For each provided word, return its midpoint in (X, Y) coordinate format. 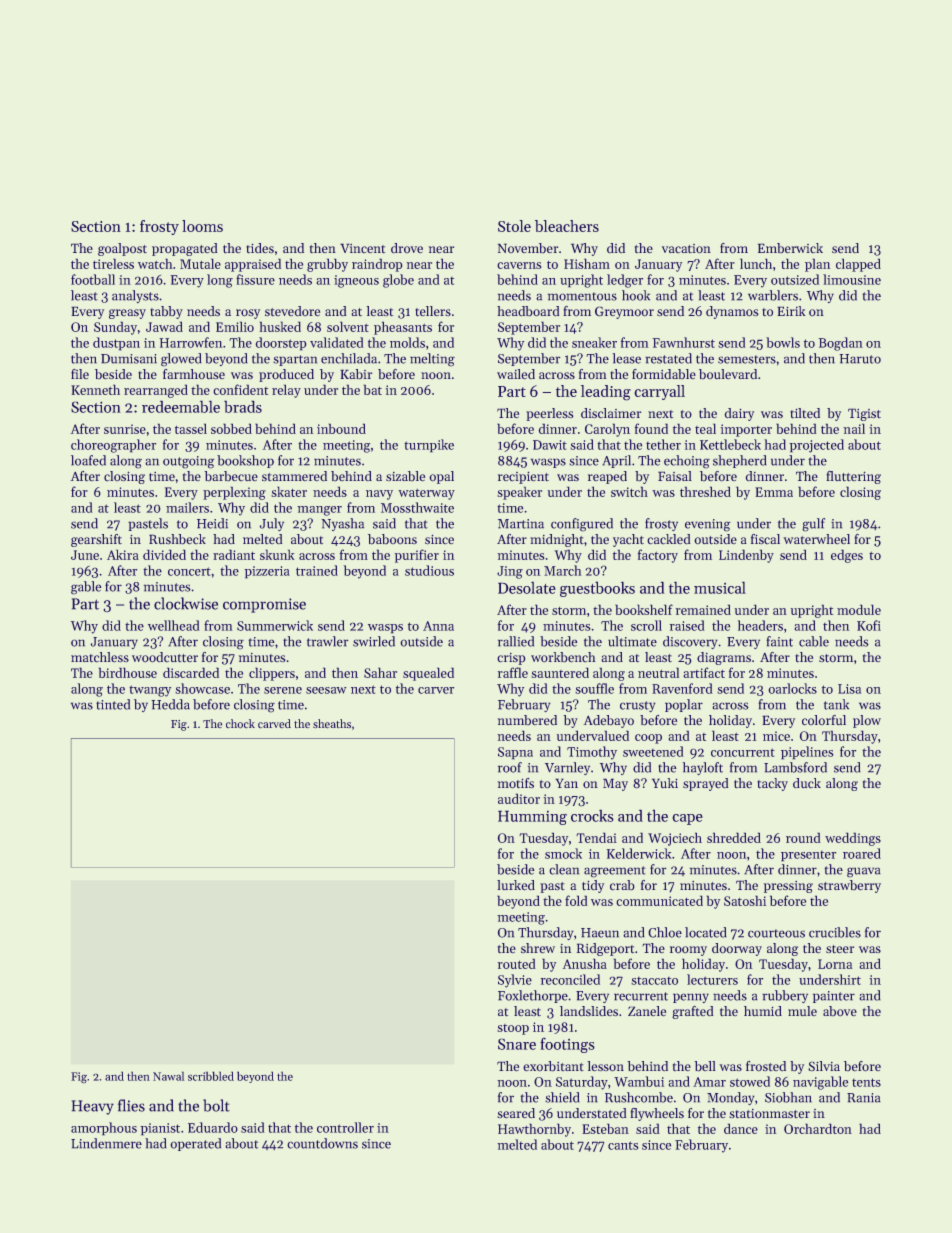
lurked (516, 885)
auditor (519, 798)
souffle (594, 688)
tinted (113, 704)
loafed (88, 460)
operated (195, 1144)
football (93, 279)
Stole (514, 226)
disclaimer (611, 413)
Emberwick (790, 248)
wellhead (174, 625)
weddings (853, 839)
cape (687, 819)
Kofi (869, 625)
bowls (783, 342)
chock (240, 724)
